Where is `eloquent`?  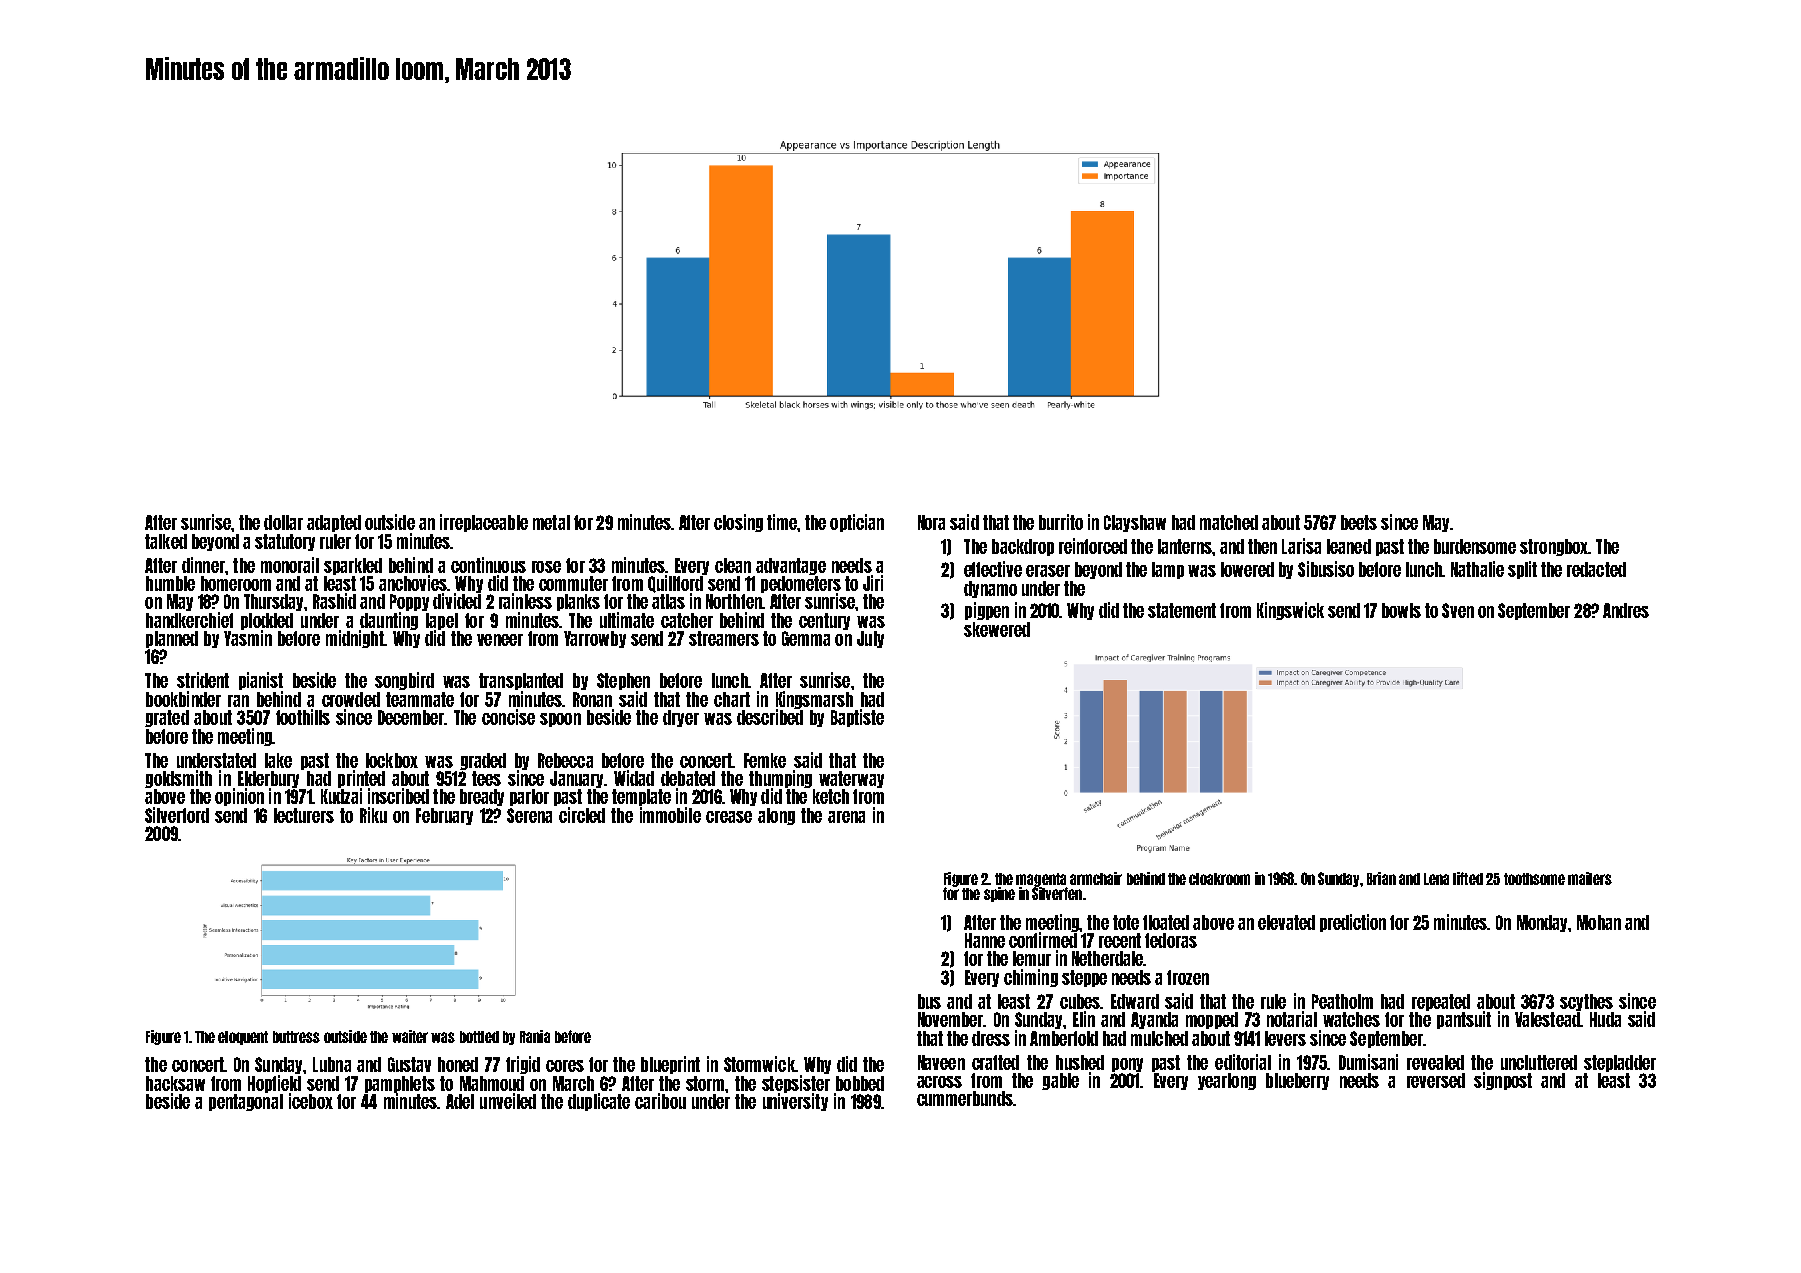
eloquent is located at coordinates (243, 1038).
